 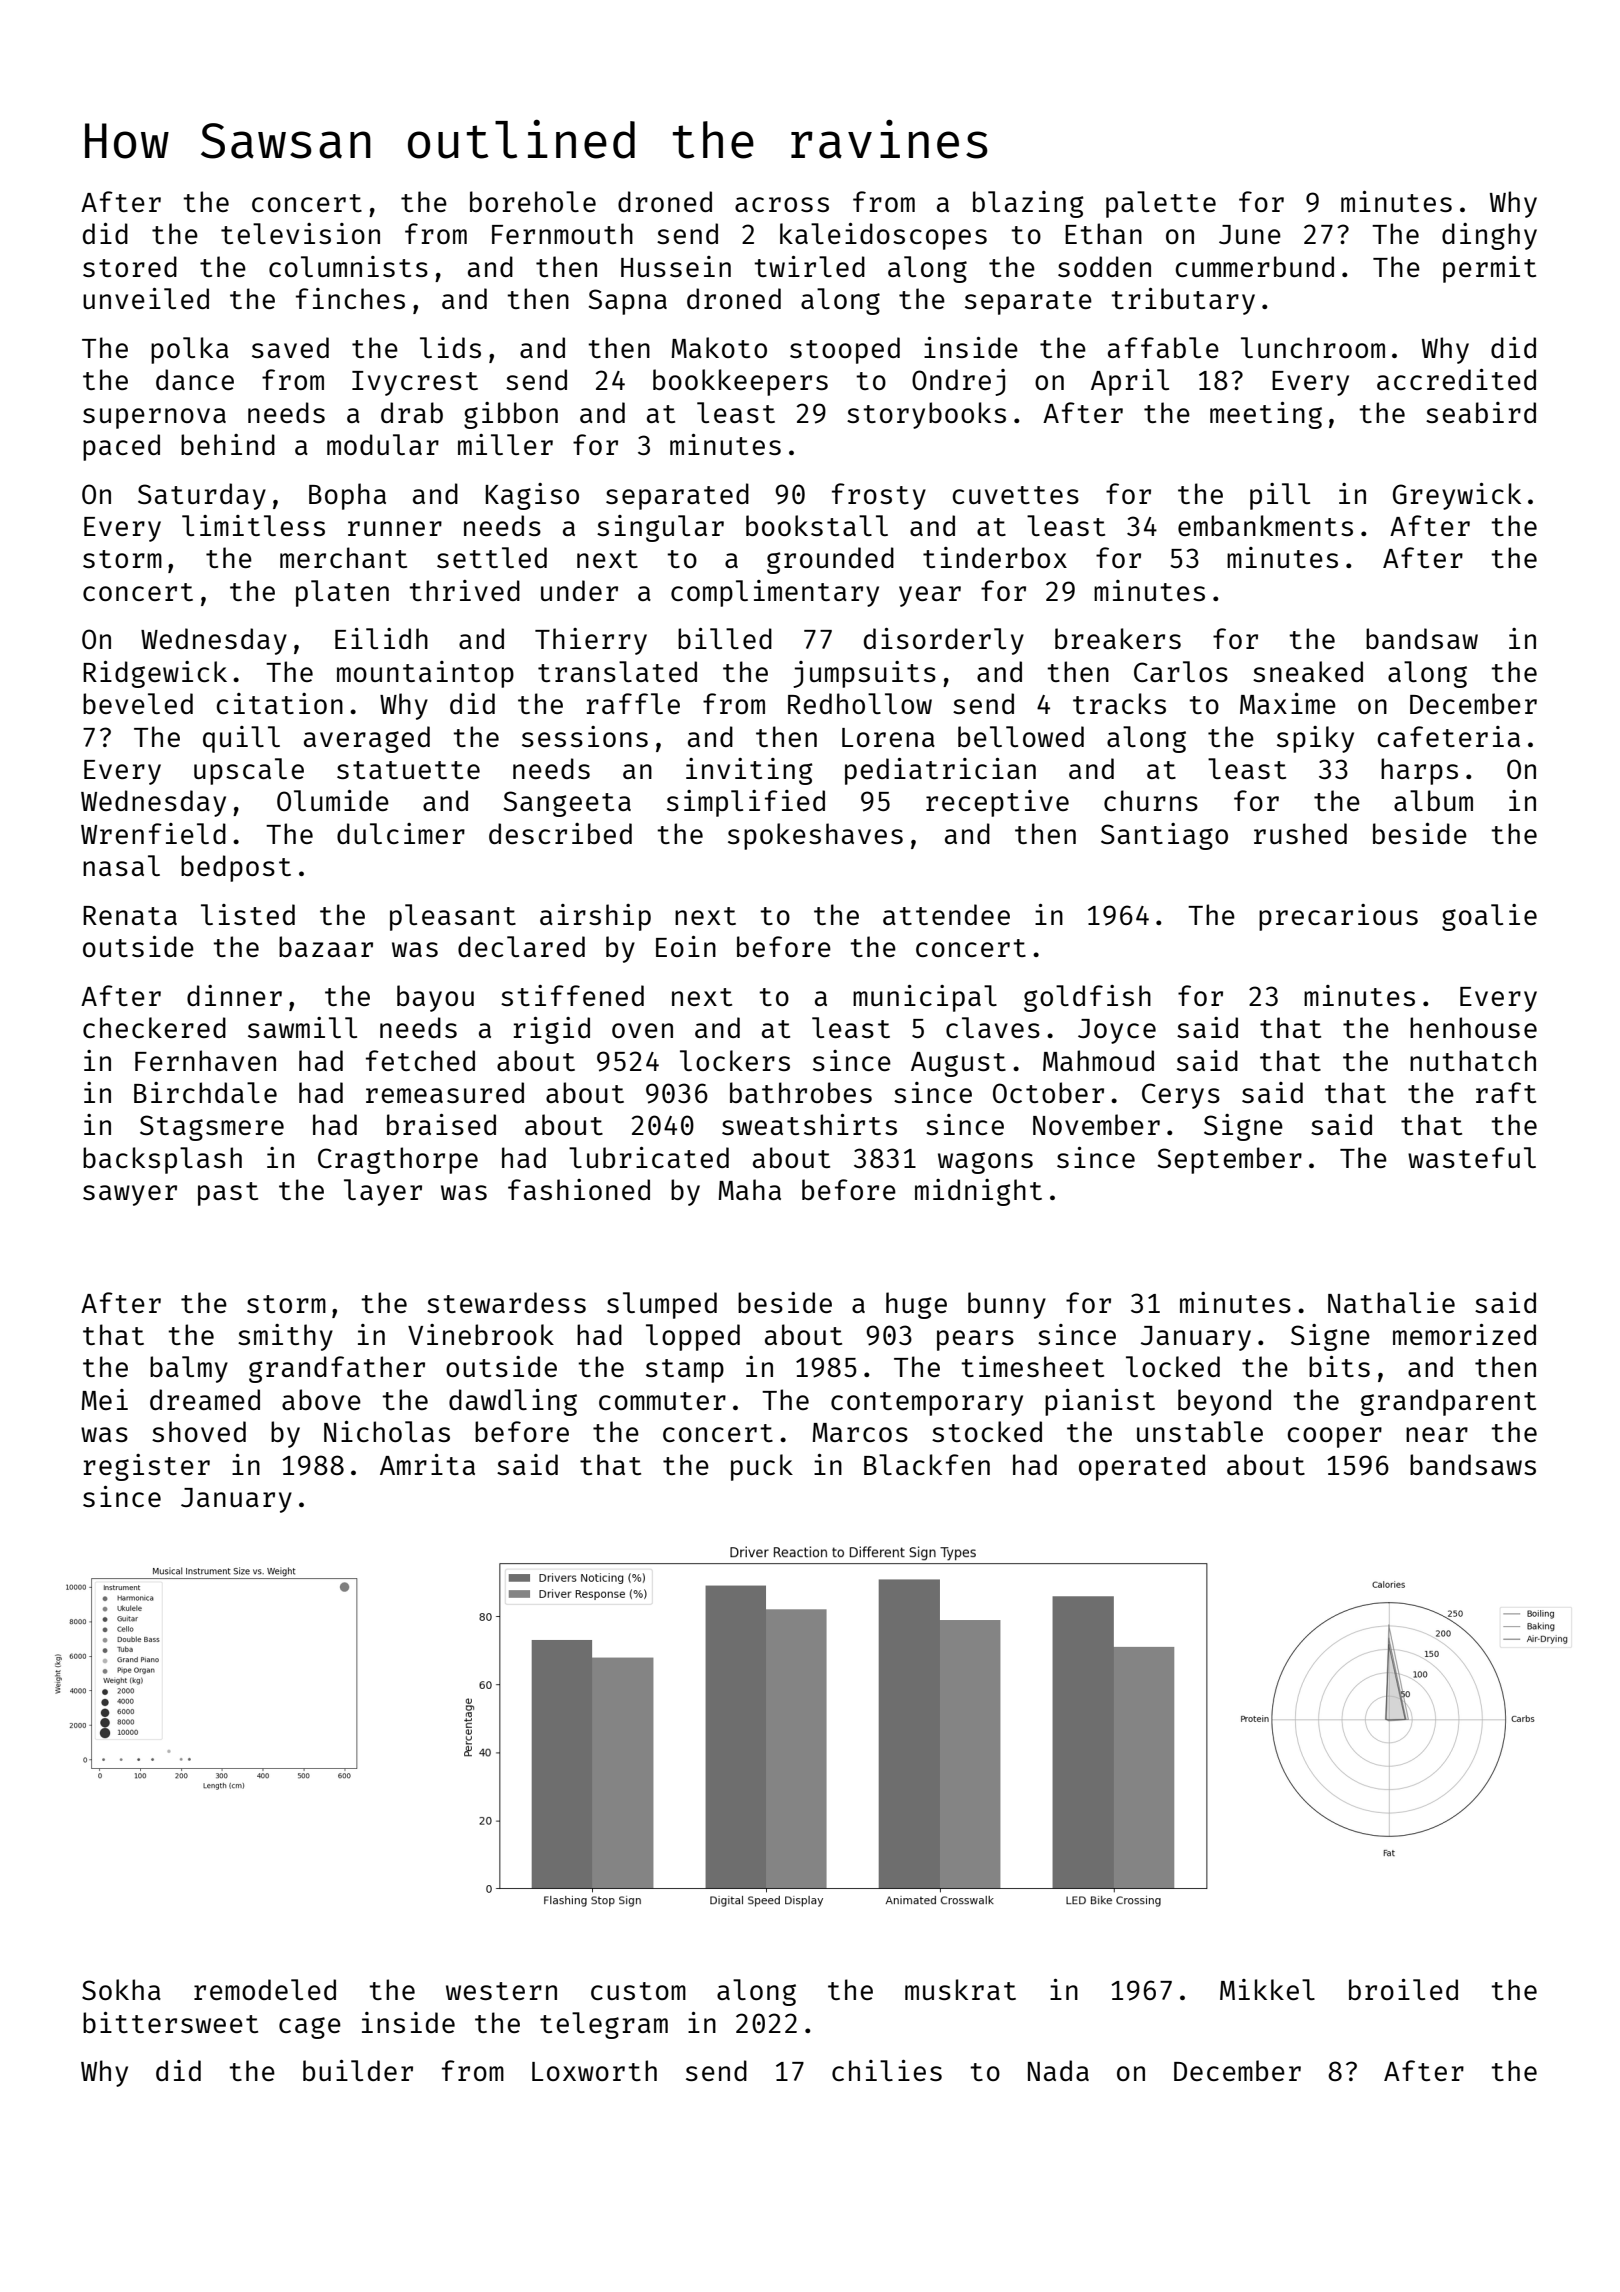 I want to click on sneaked, so click(x=1308, y=671).
